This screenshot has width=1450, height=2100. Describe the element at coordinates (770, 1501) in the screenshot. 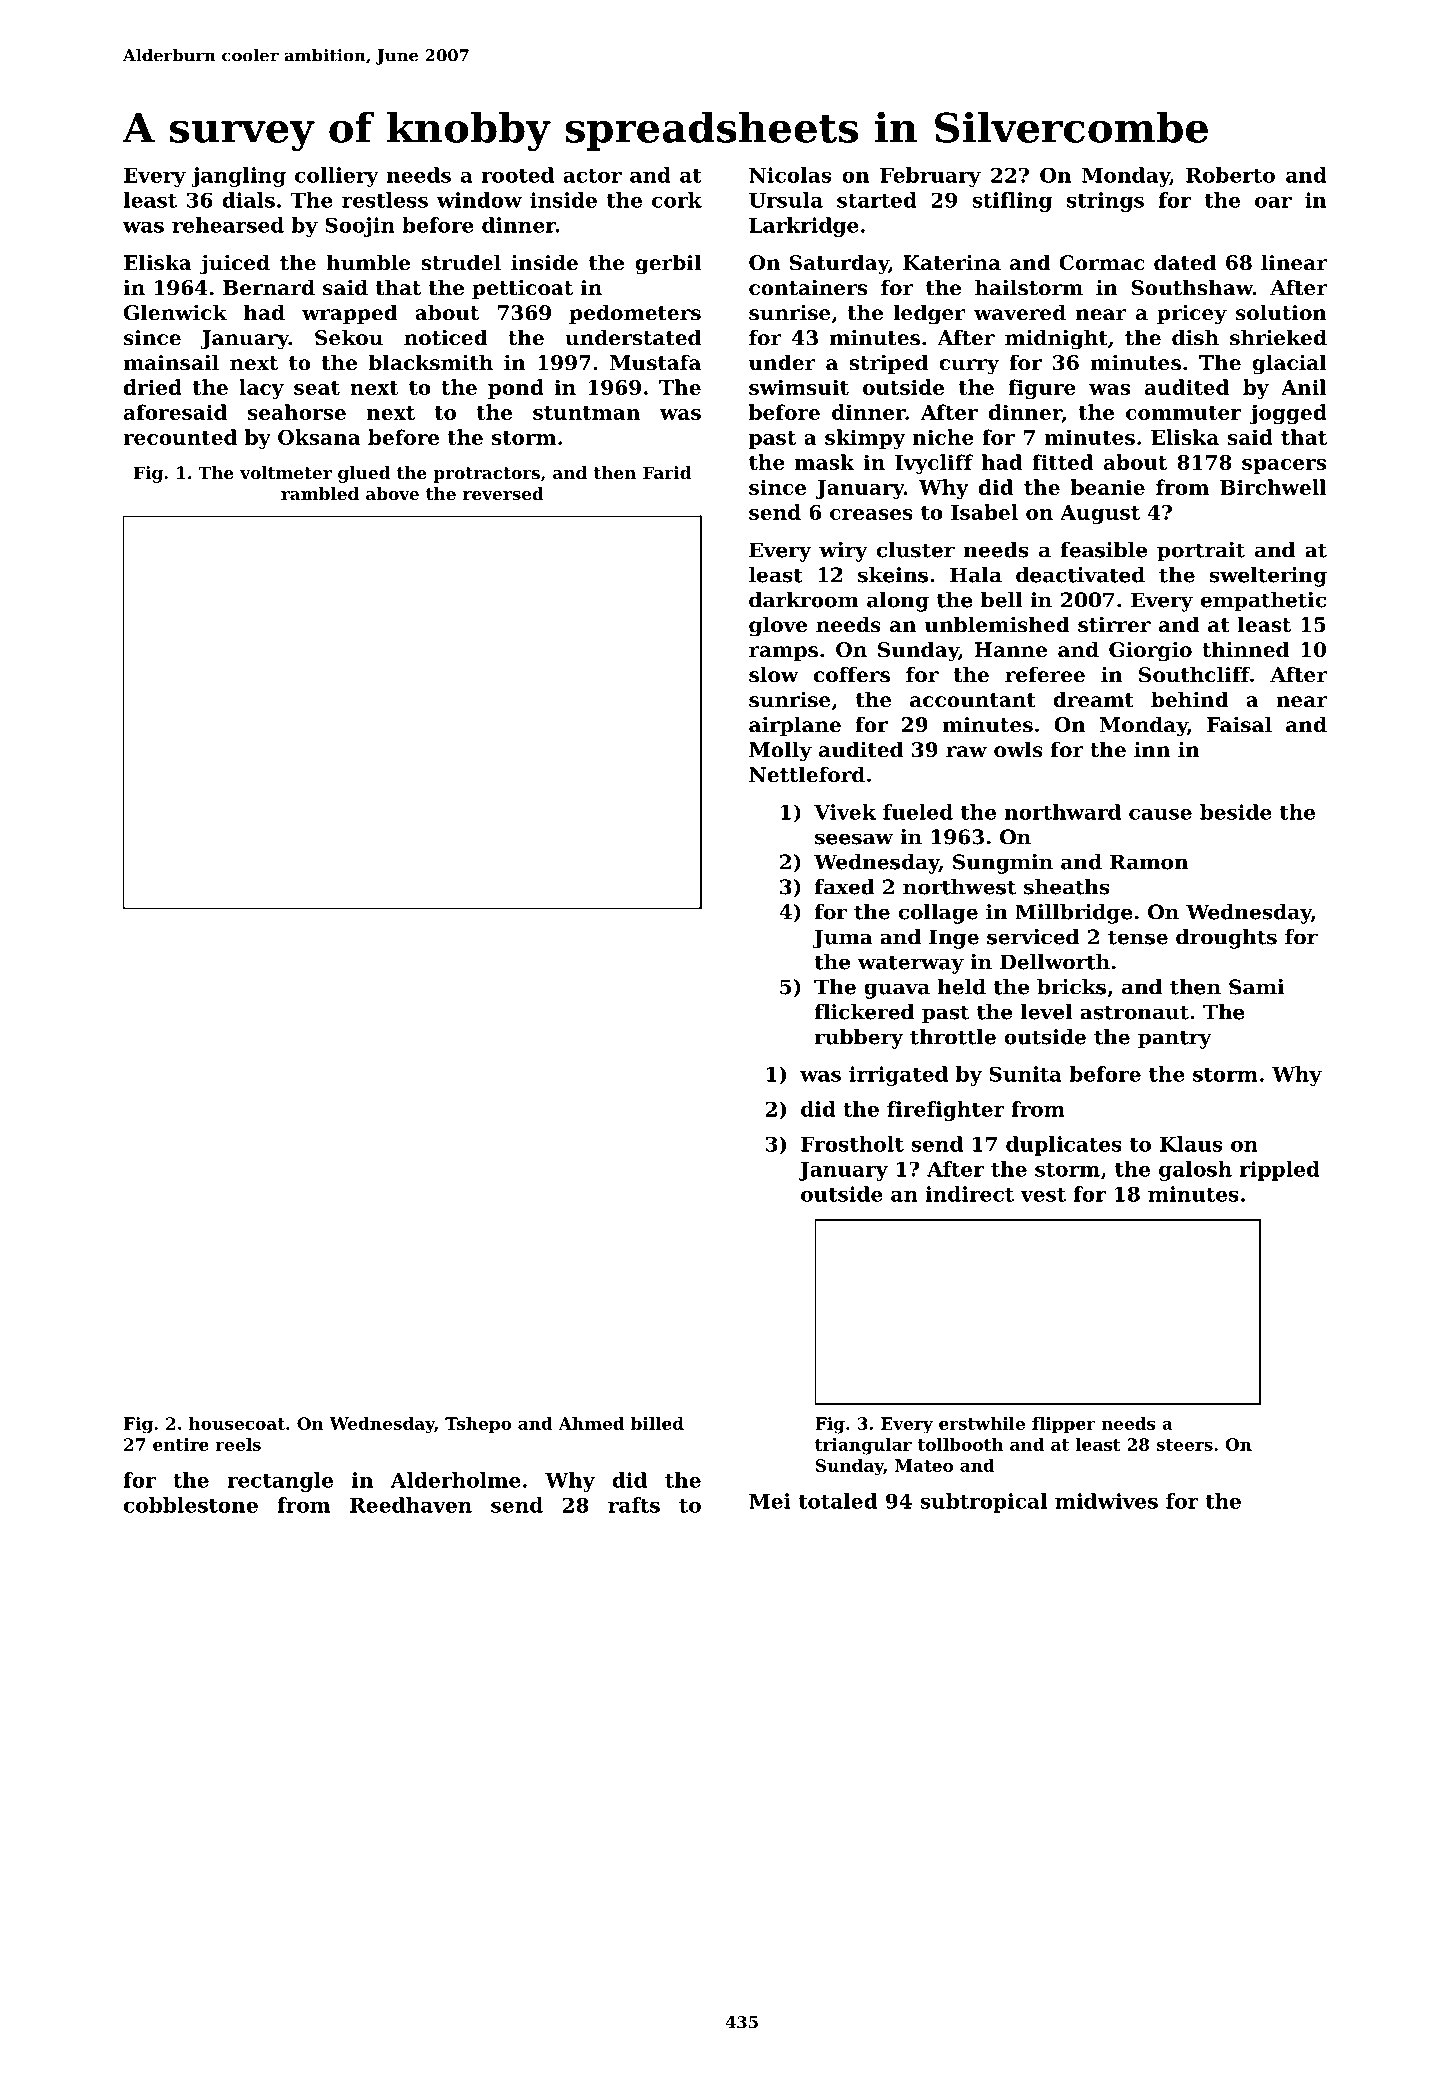

I see `Mei` at that location.
